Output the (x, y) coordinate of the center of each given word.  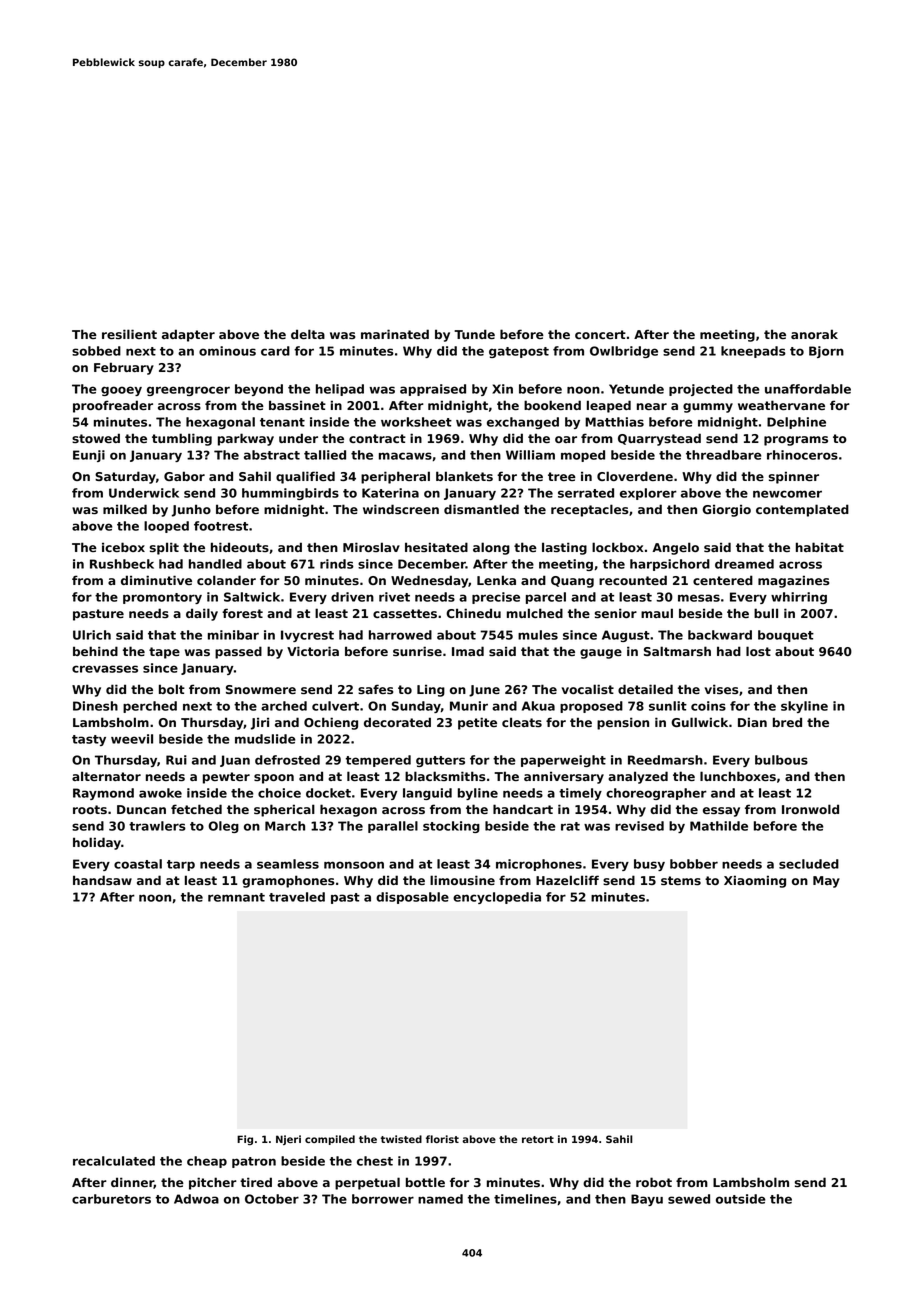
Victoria (313, 651)
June (484, 691)
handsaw (102, 880)
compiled (330, 1140)
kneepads (753, 352)
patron (254, 1162)
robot (654, 1182)
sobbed (96, 351)
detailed (645, 689)
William (530, 455)
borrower (383, 1199)
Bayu (647, 1200)
